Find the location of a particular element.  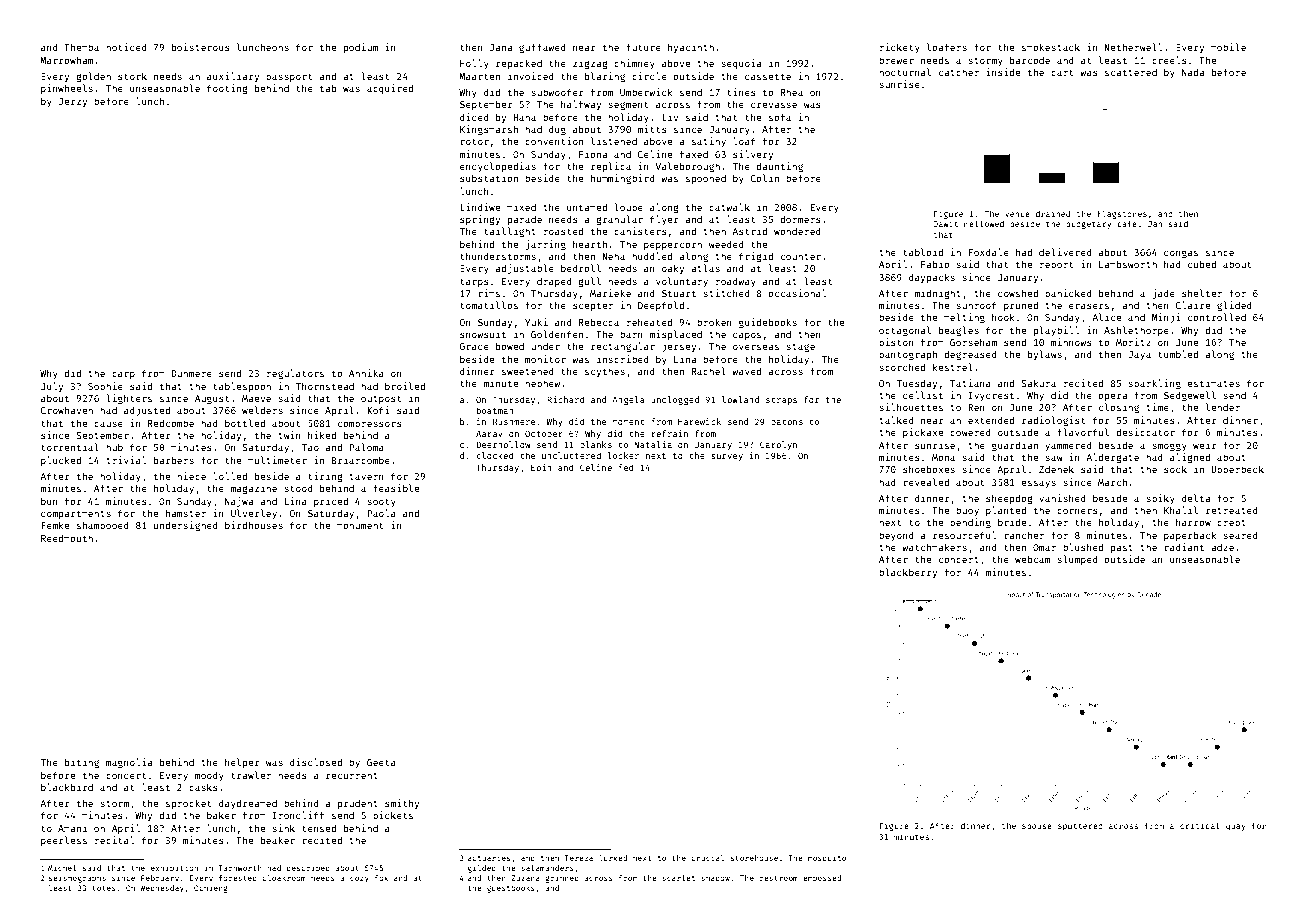

cart is located at coordinates (1062, 72).
